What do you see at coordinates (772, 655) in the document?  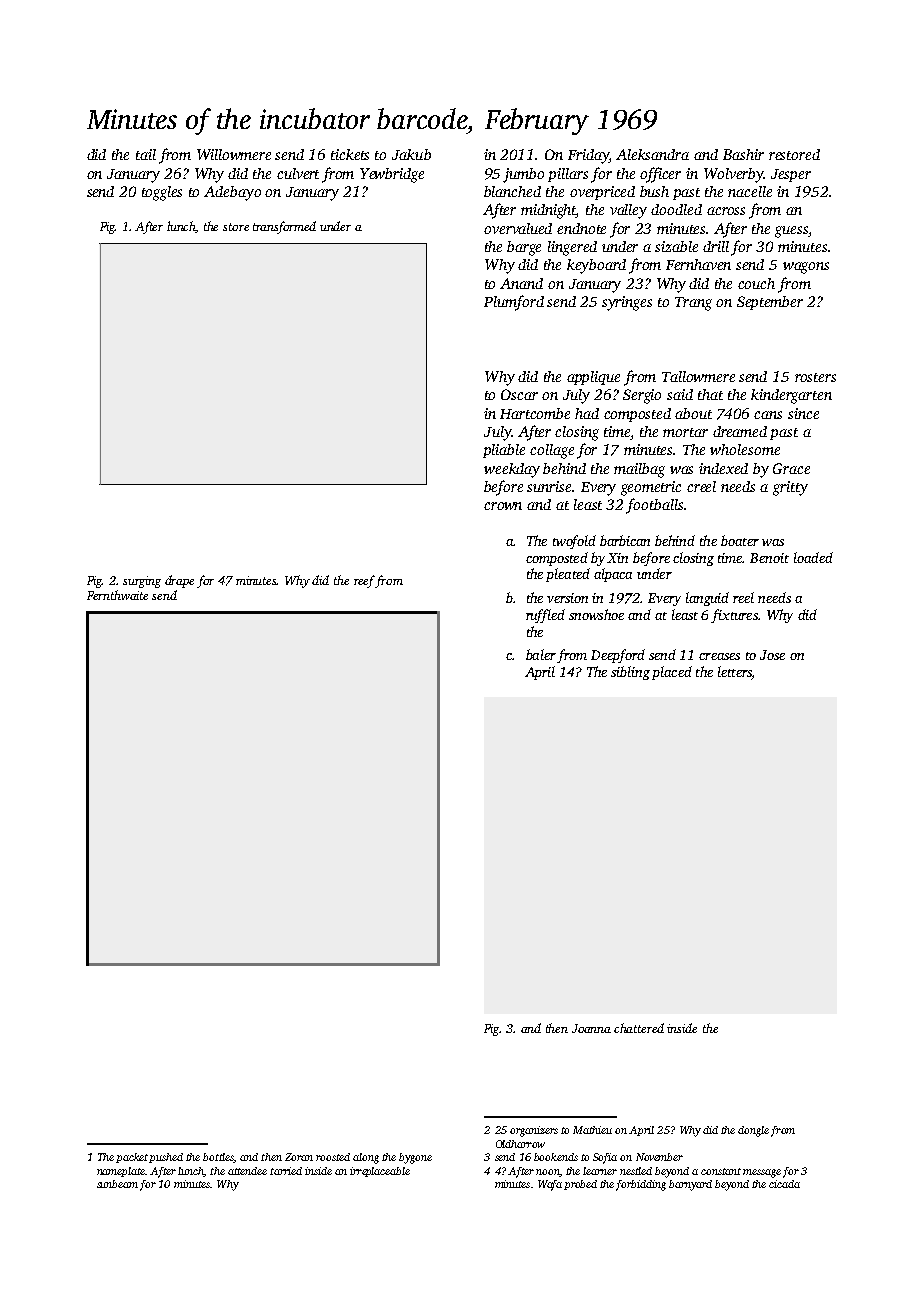 I see `Jose` at bounding box center [772, 655].
